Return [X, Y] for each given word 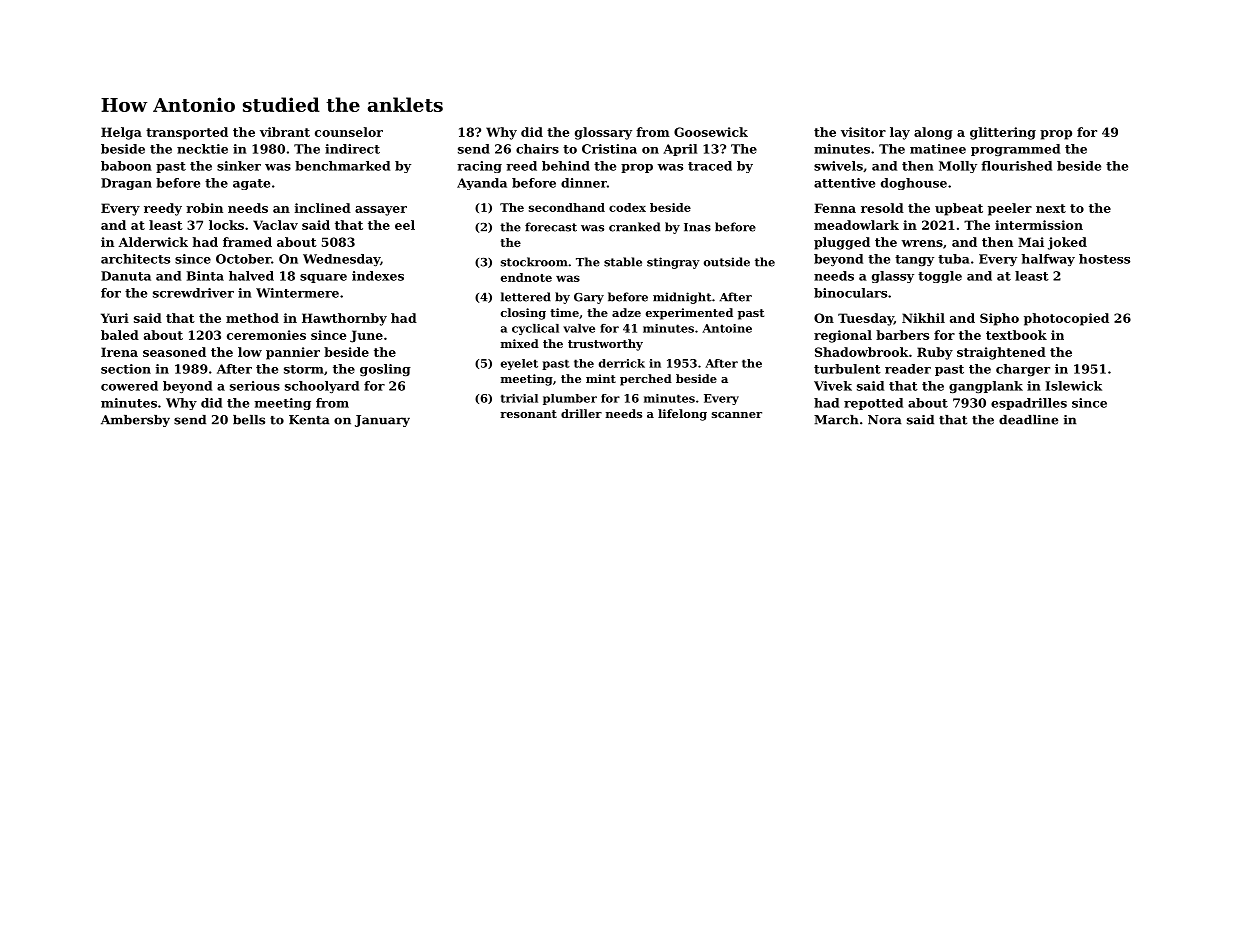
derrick [622, 363]
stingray [673, 263]
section [126, 369]
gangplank [986, 387]
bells [249, 420]
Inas [697, 227]
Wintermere [297, 293]
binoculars [850, 293]
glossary [603, 133]
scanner [737, 415]
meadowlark [856, 225]
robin [204, 208]
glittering [1003, 133]
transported [187, 133]
